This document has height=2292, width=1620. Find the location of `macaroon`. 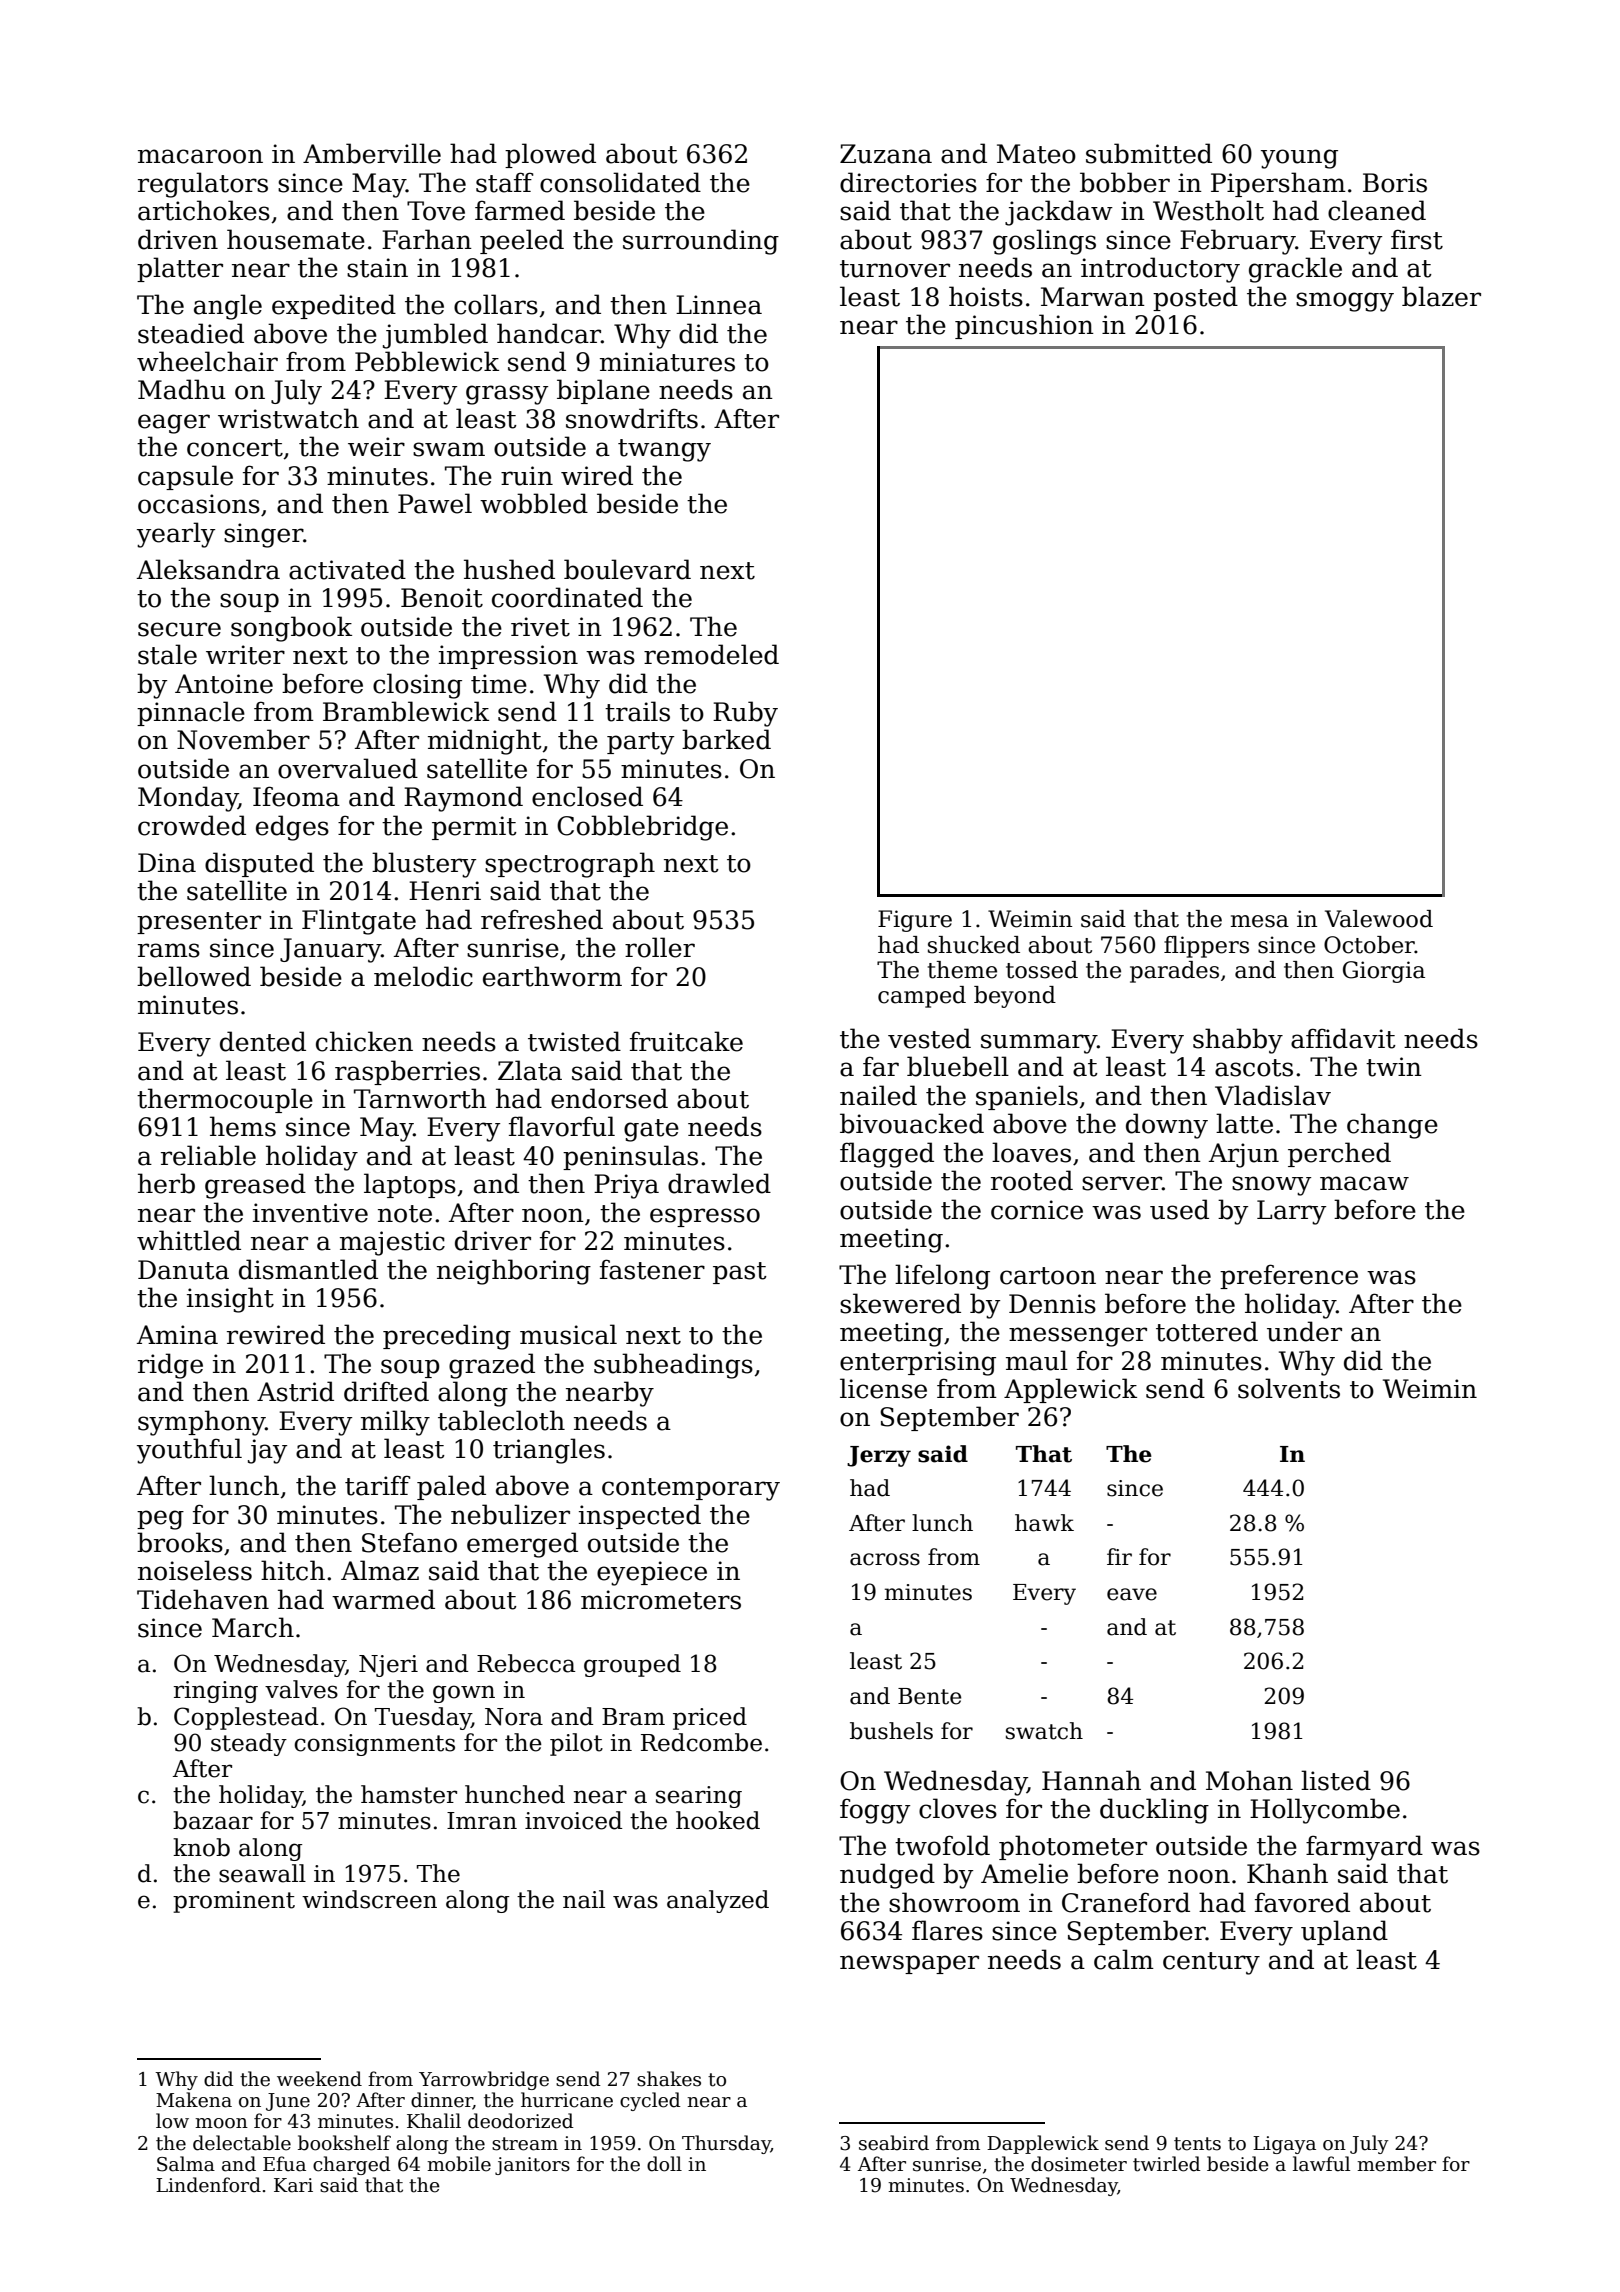

macaroon is located at coordinates (200, 156).
